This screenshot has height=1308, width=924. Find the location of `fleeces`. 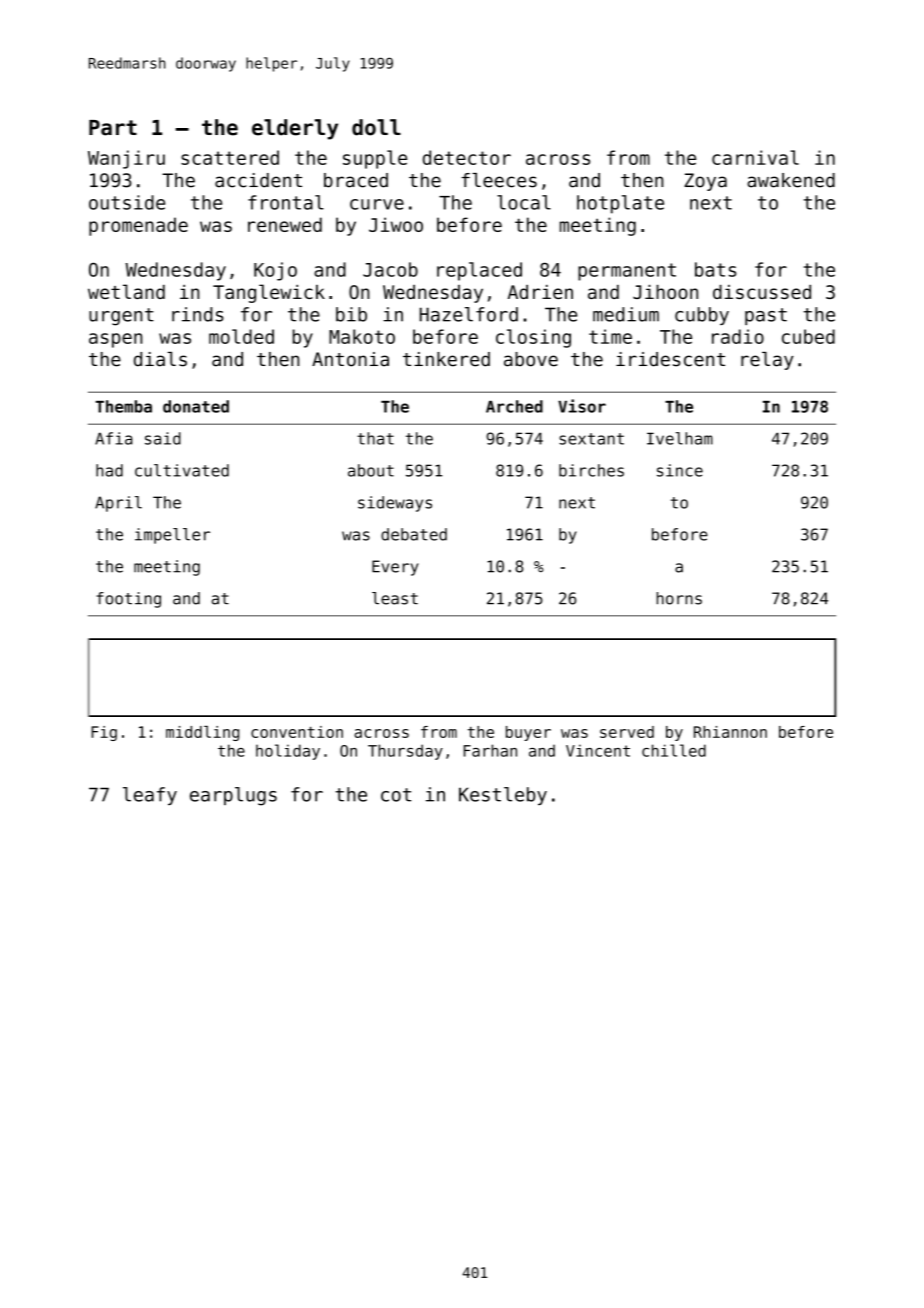

fleeces is located at coordinates (499, 180).
